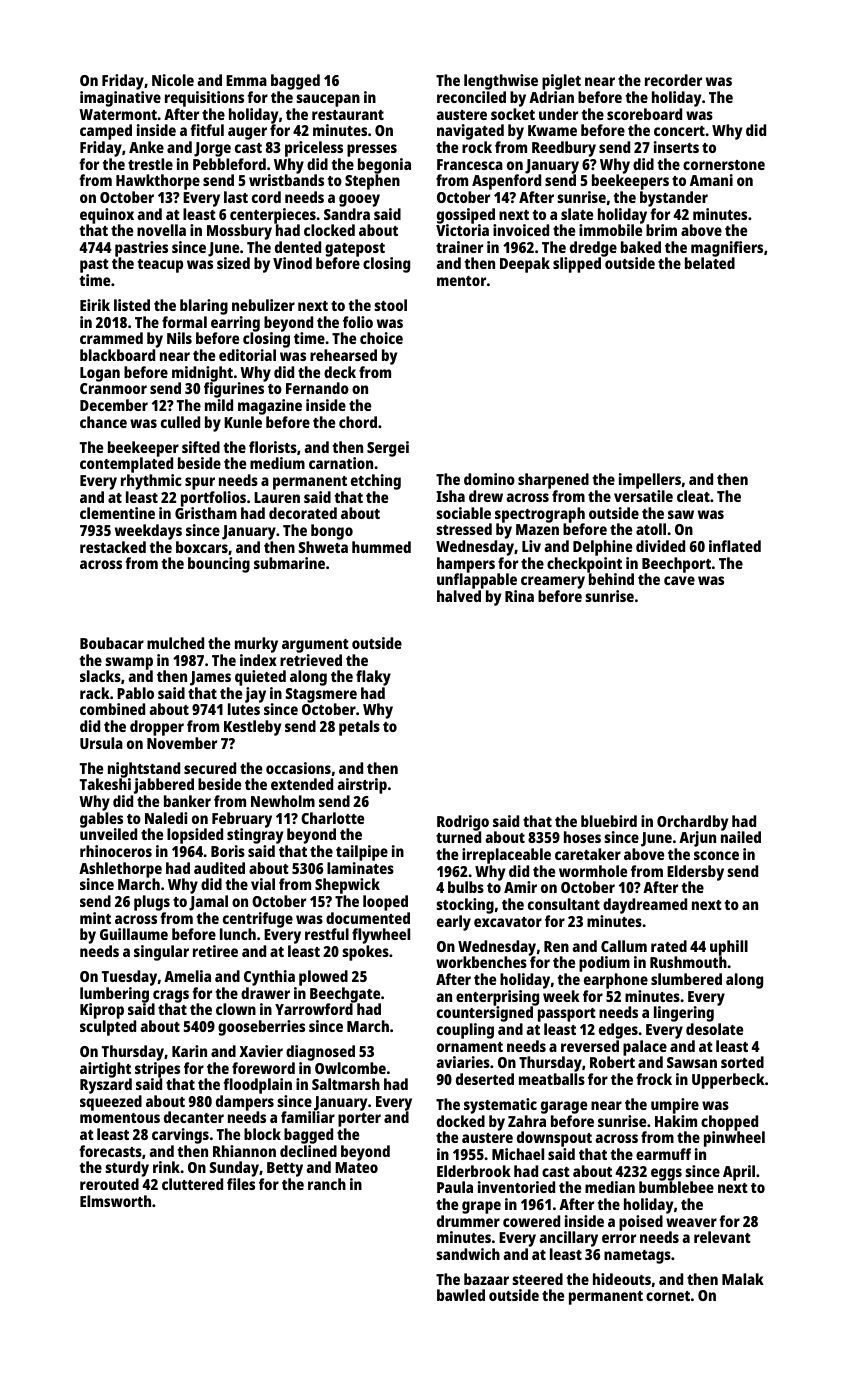 Image resolution: width=849 pixels, height=1400 pixels. Describe the element at coordinates (692, 1062) in the screenshot. I see `Sawsan` at that location.
